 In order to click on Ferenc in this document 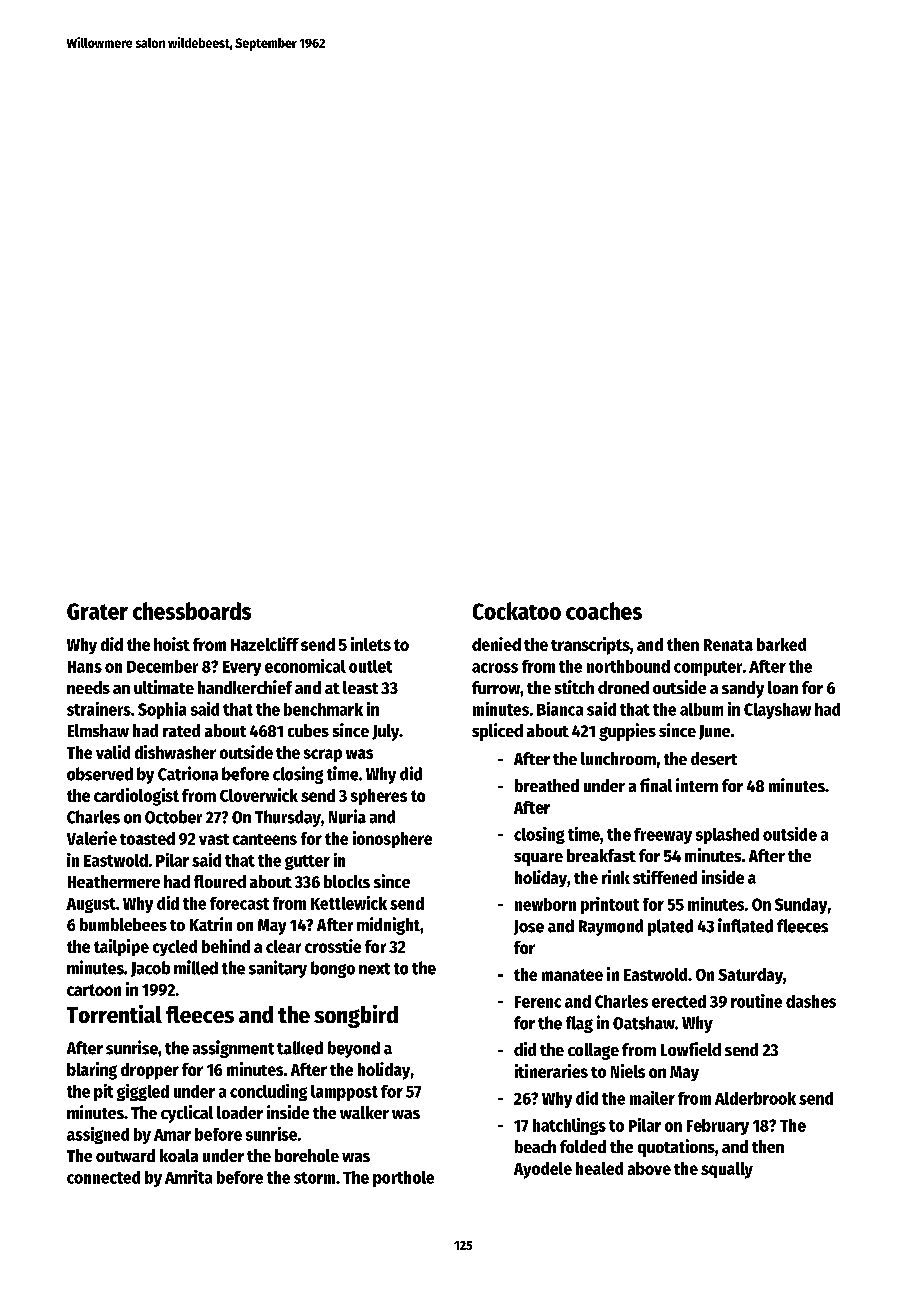, I will do `click(538, 1002)`.
